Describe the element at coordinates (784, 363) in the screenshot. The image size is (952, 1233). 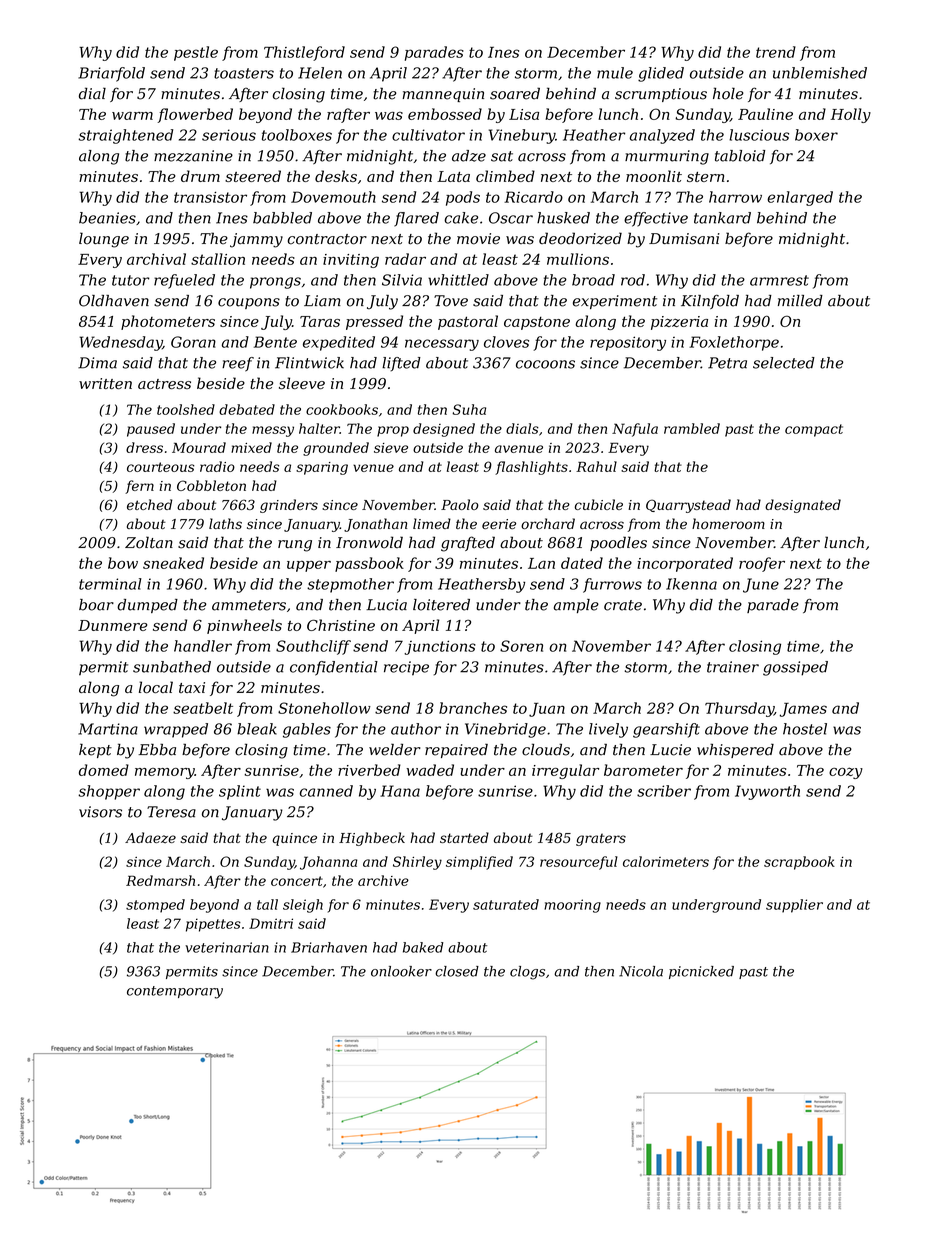
I see `selected` at that location.
